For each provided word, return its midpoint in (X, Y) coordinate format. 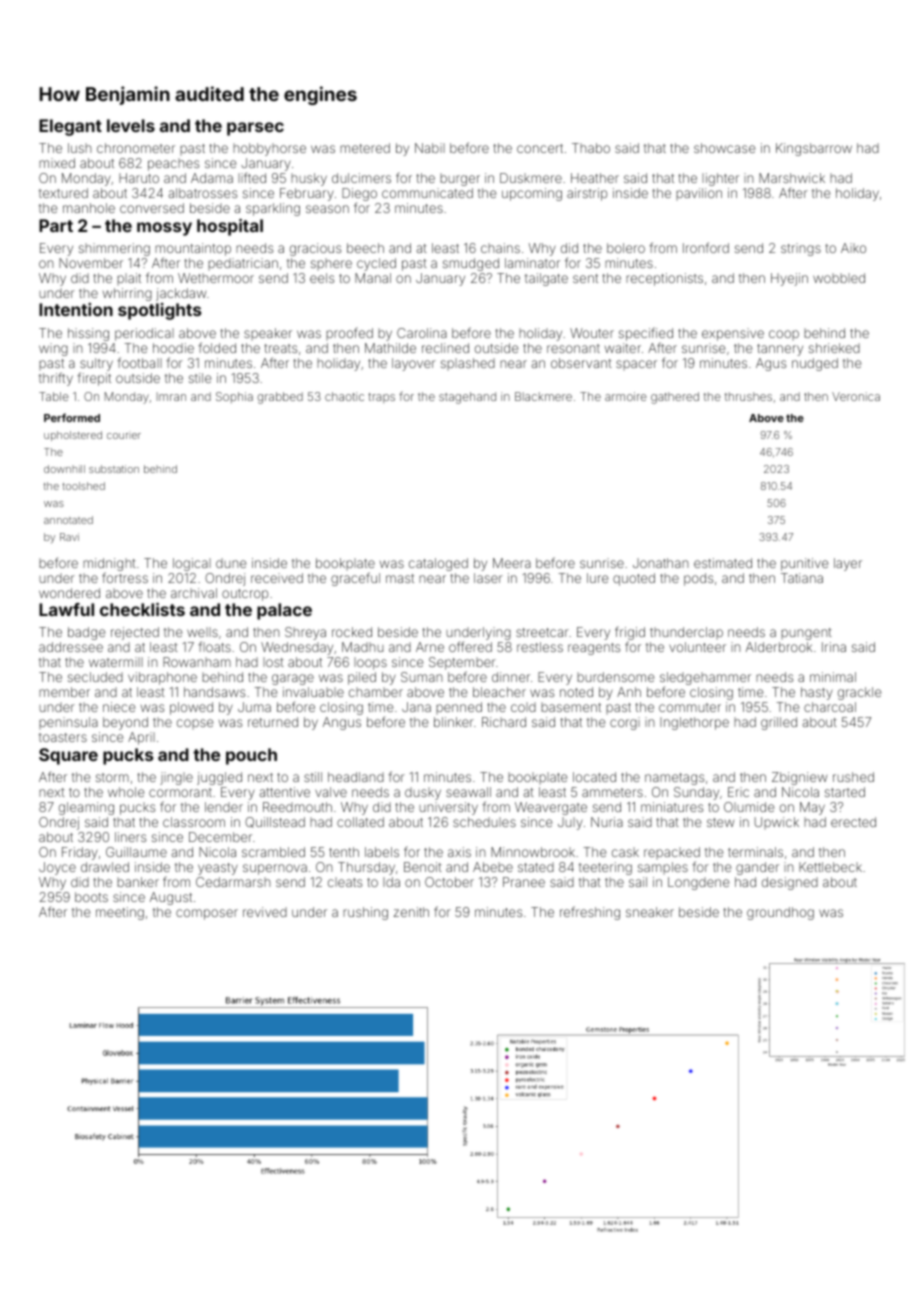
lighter (720, 179)
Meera (512, 563)
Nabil (430, 148)
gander (757, 868)
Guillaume (136, 852)
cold (523, 707)
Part (56, 225)
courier (124, 436)
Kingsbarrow (814, 149)
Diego (359, 194)
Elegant (70, 127)
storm (112, 777)
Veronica (856, 396)
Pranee (524, 882)
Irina (834, 647)
